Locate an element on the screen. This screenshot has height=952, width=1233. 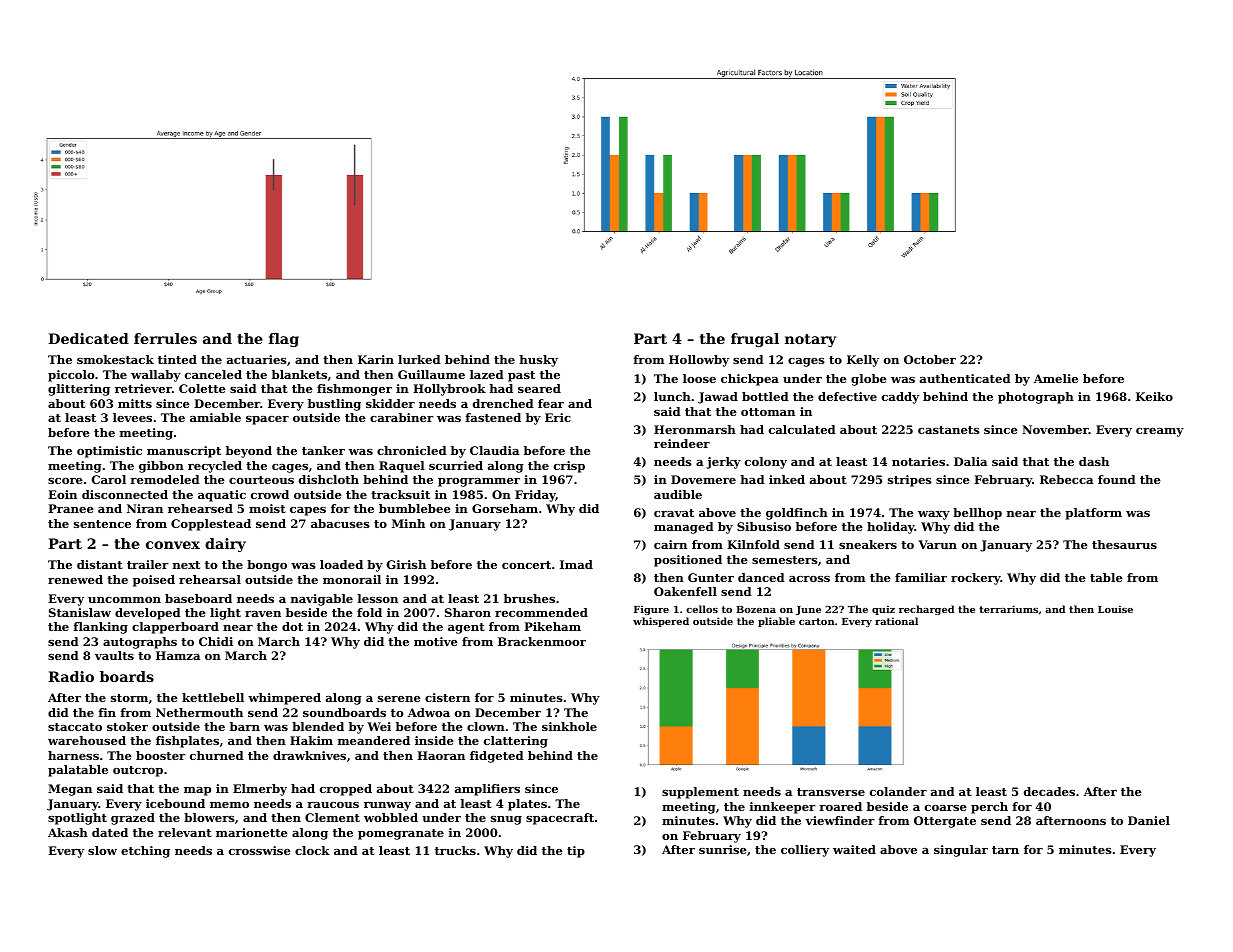
whispered is located at coordinates (661, 622).
